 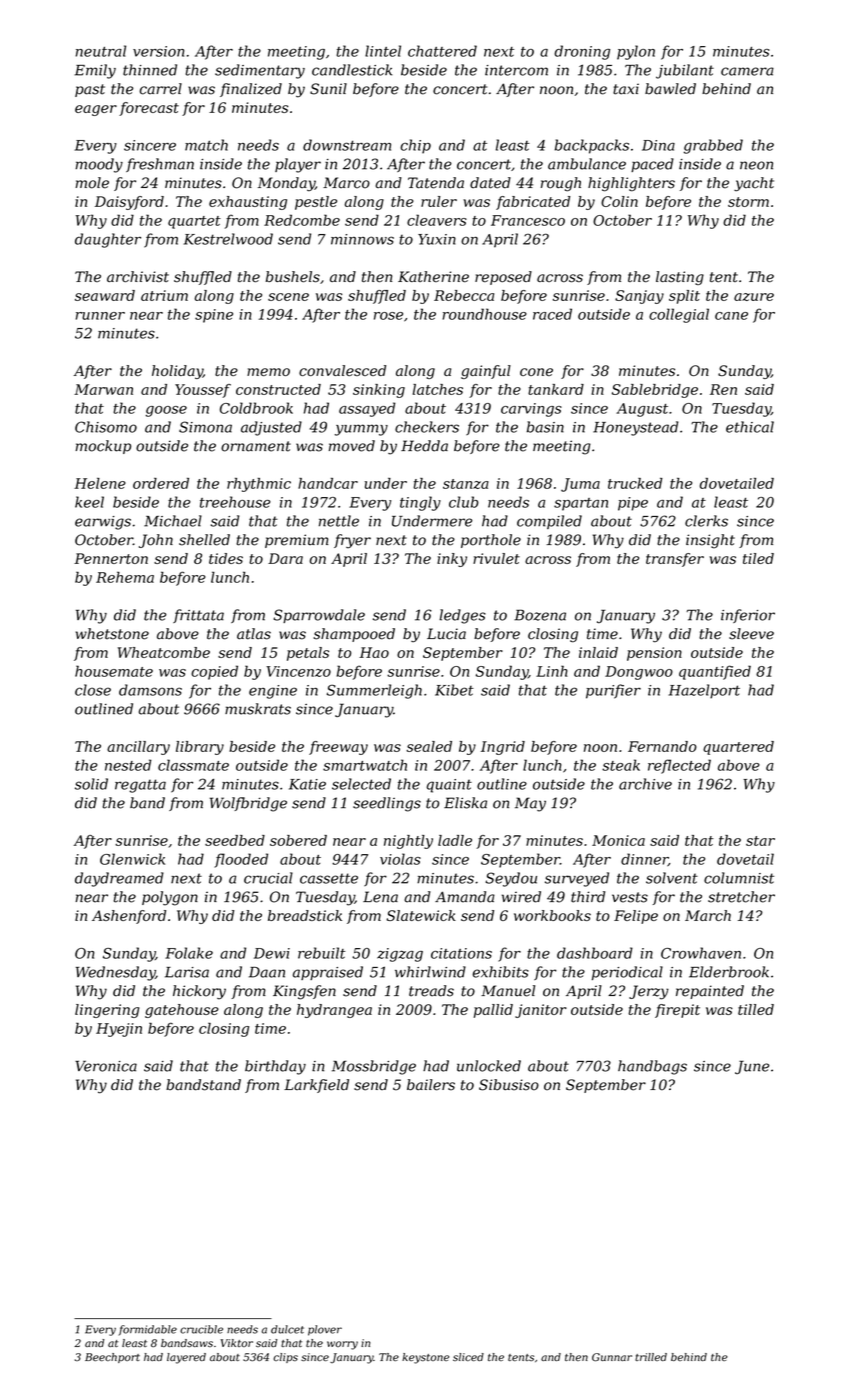 What do you see at coordinates (679, 766) in the screenshot?
I see `reflected` at bounding box center [679, 766].
